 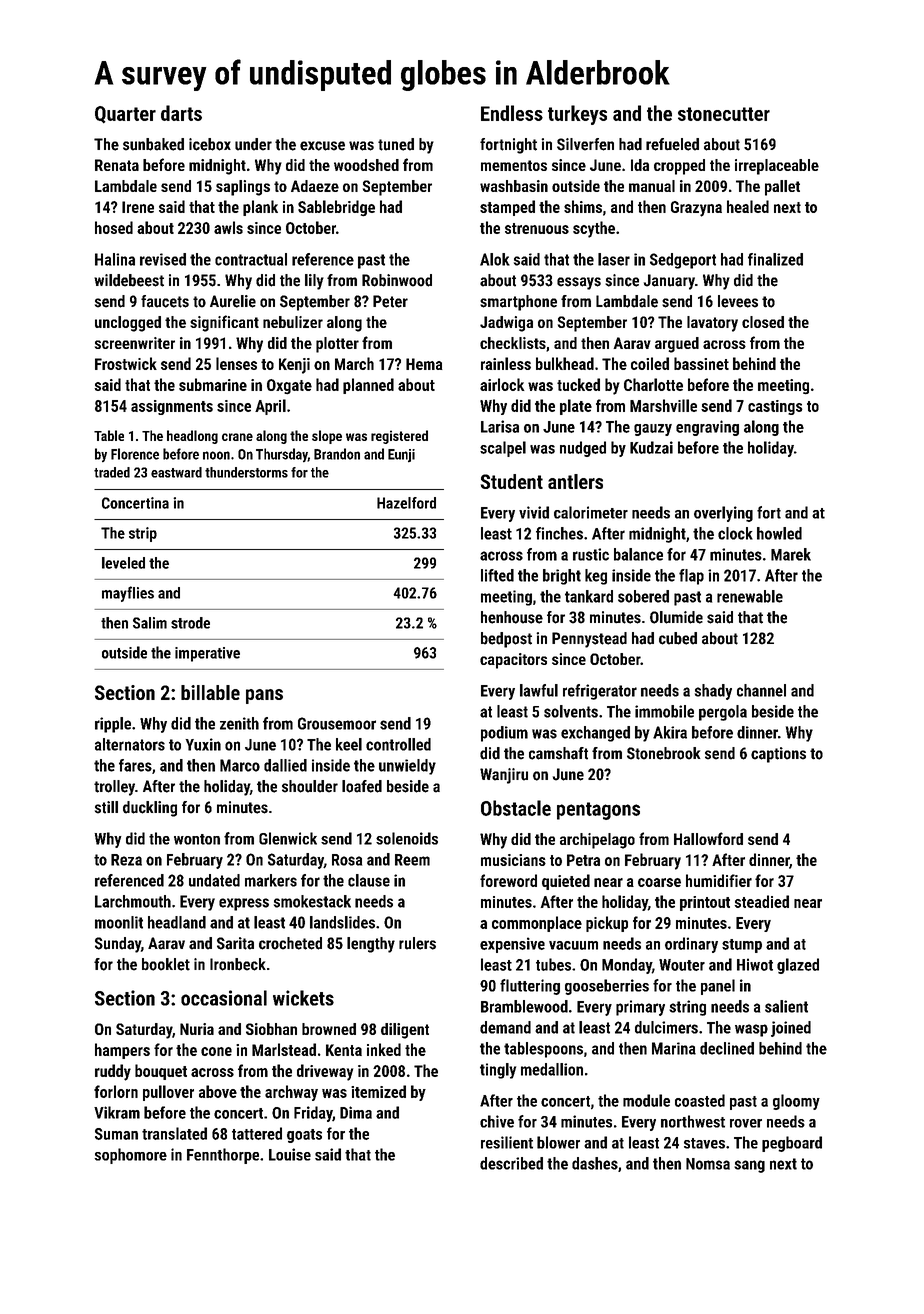 I want to click on lawful, so click(x=539, y=690).
